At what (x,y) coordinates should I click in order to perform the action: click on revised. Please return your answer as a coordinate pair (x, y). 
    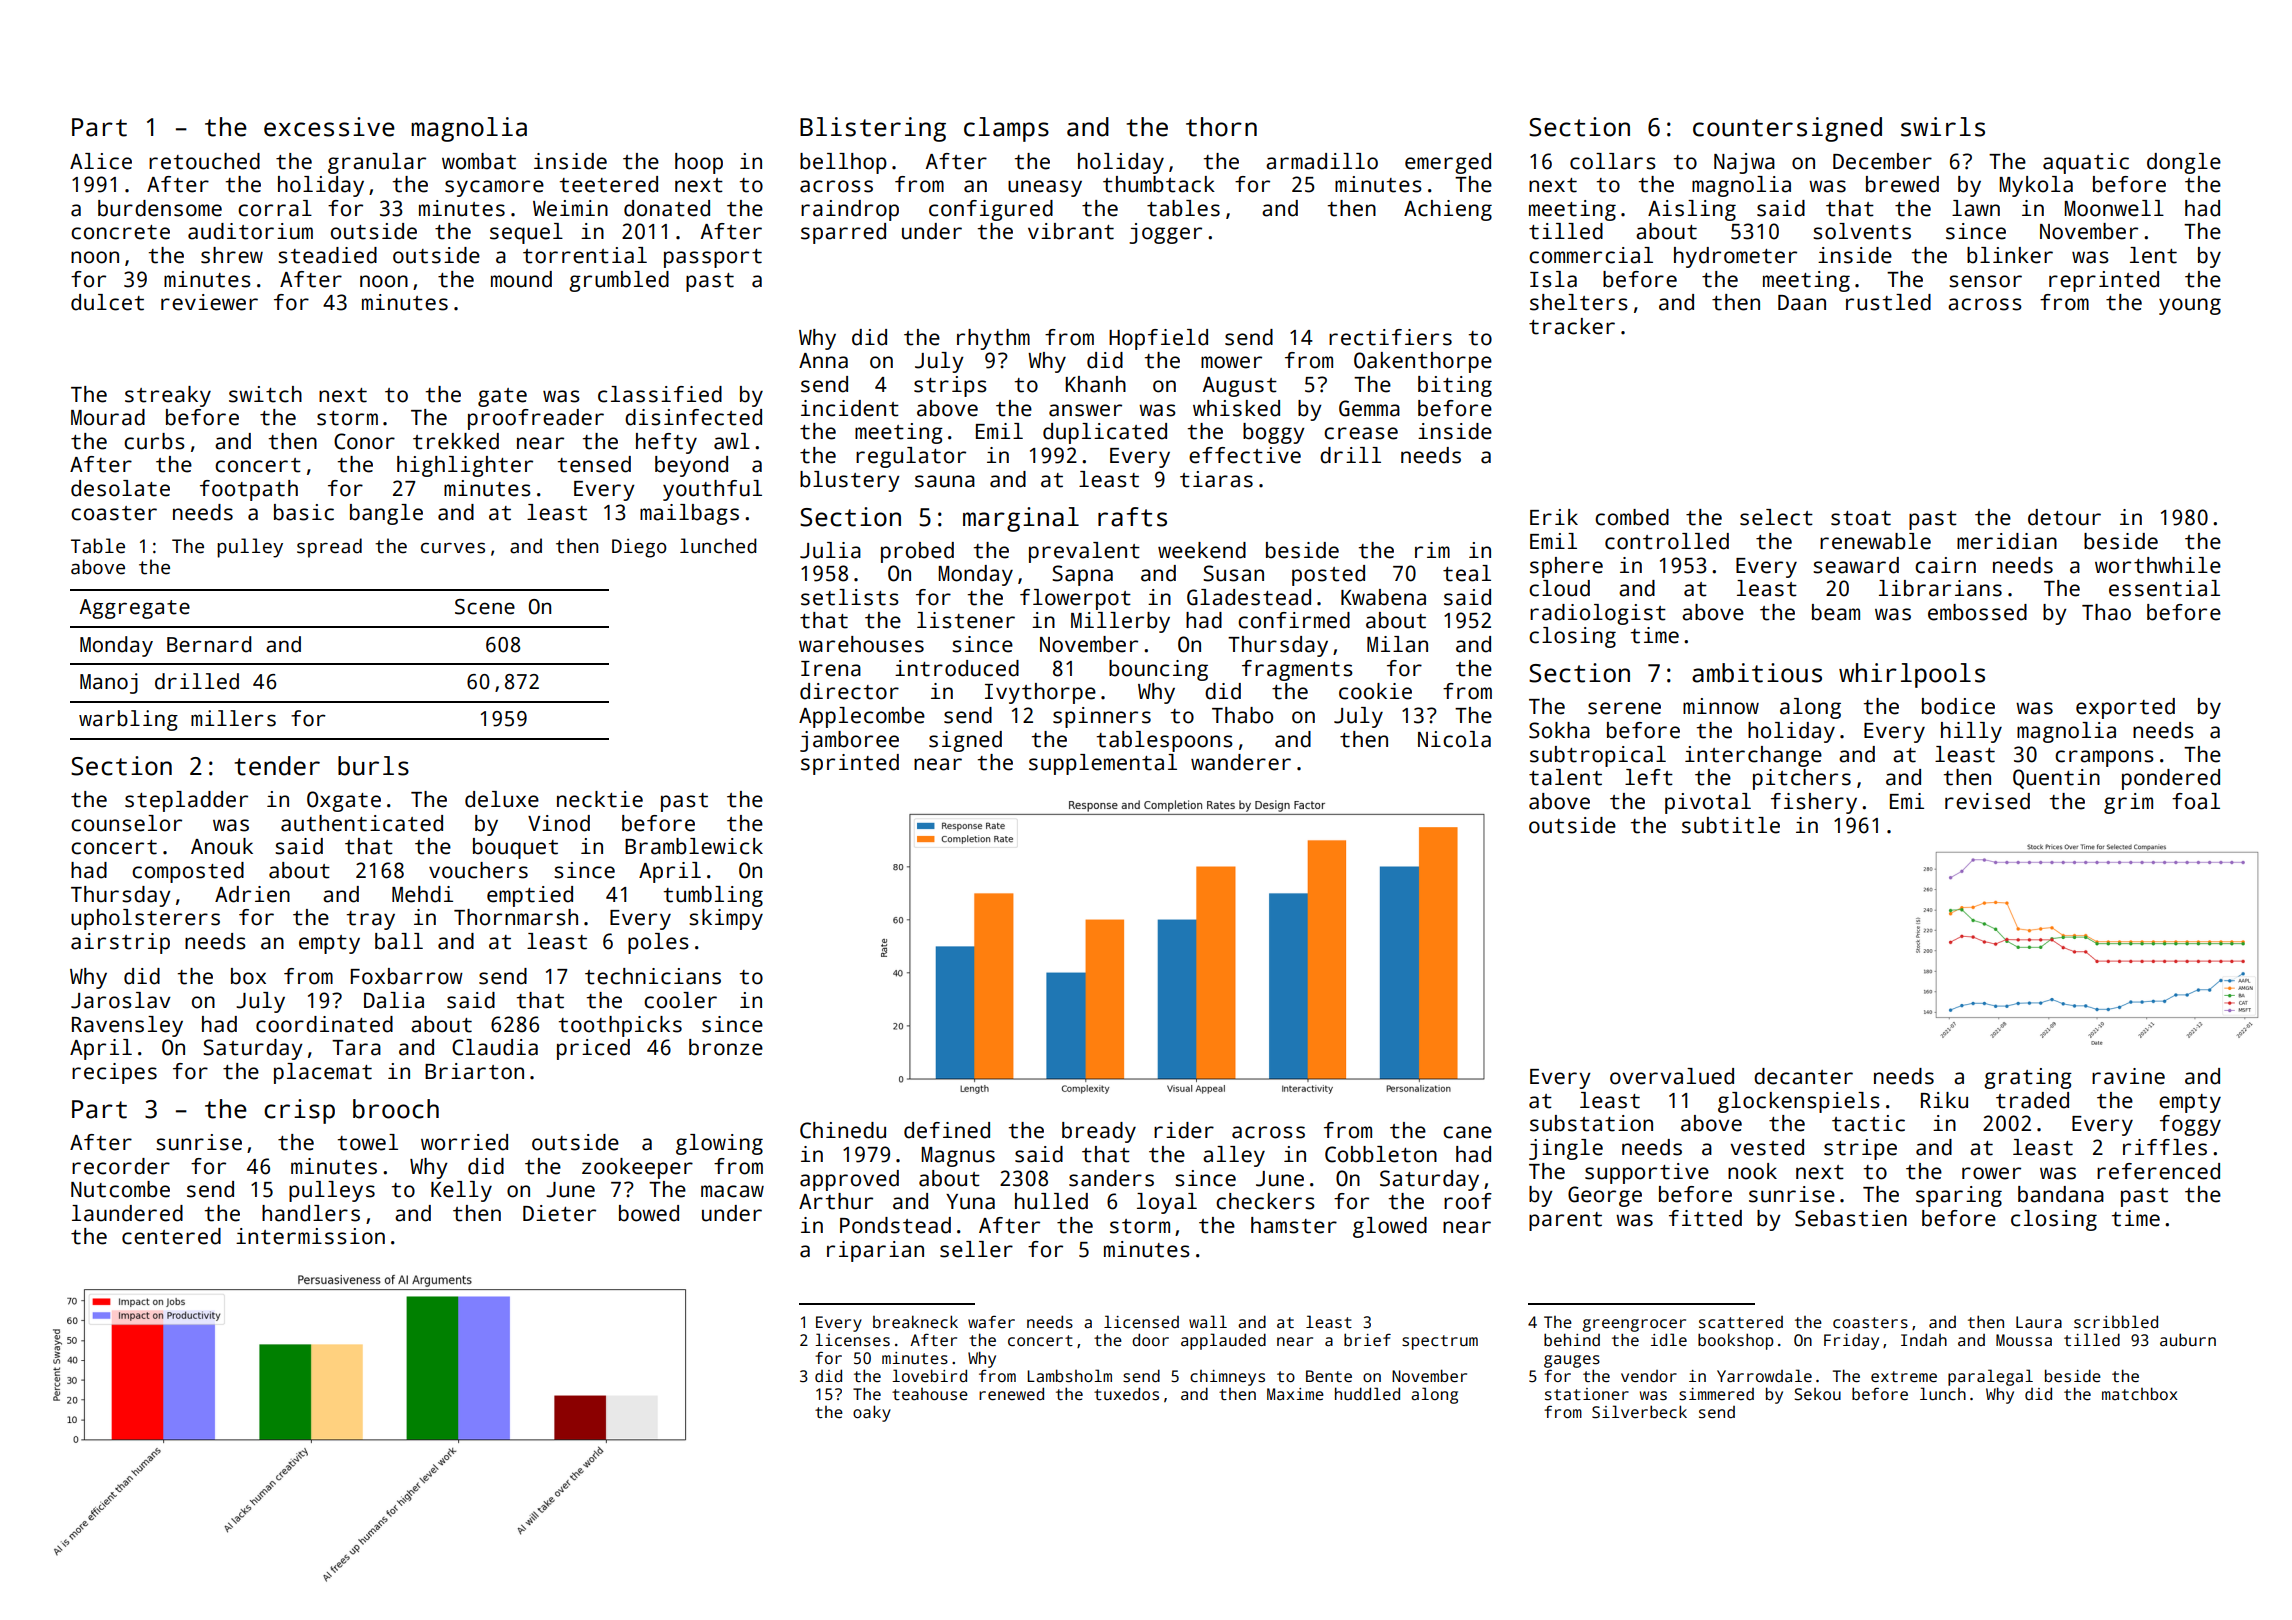
    Looking at the image, I should click on (1987, 801).
